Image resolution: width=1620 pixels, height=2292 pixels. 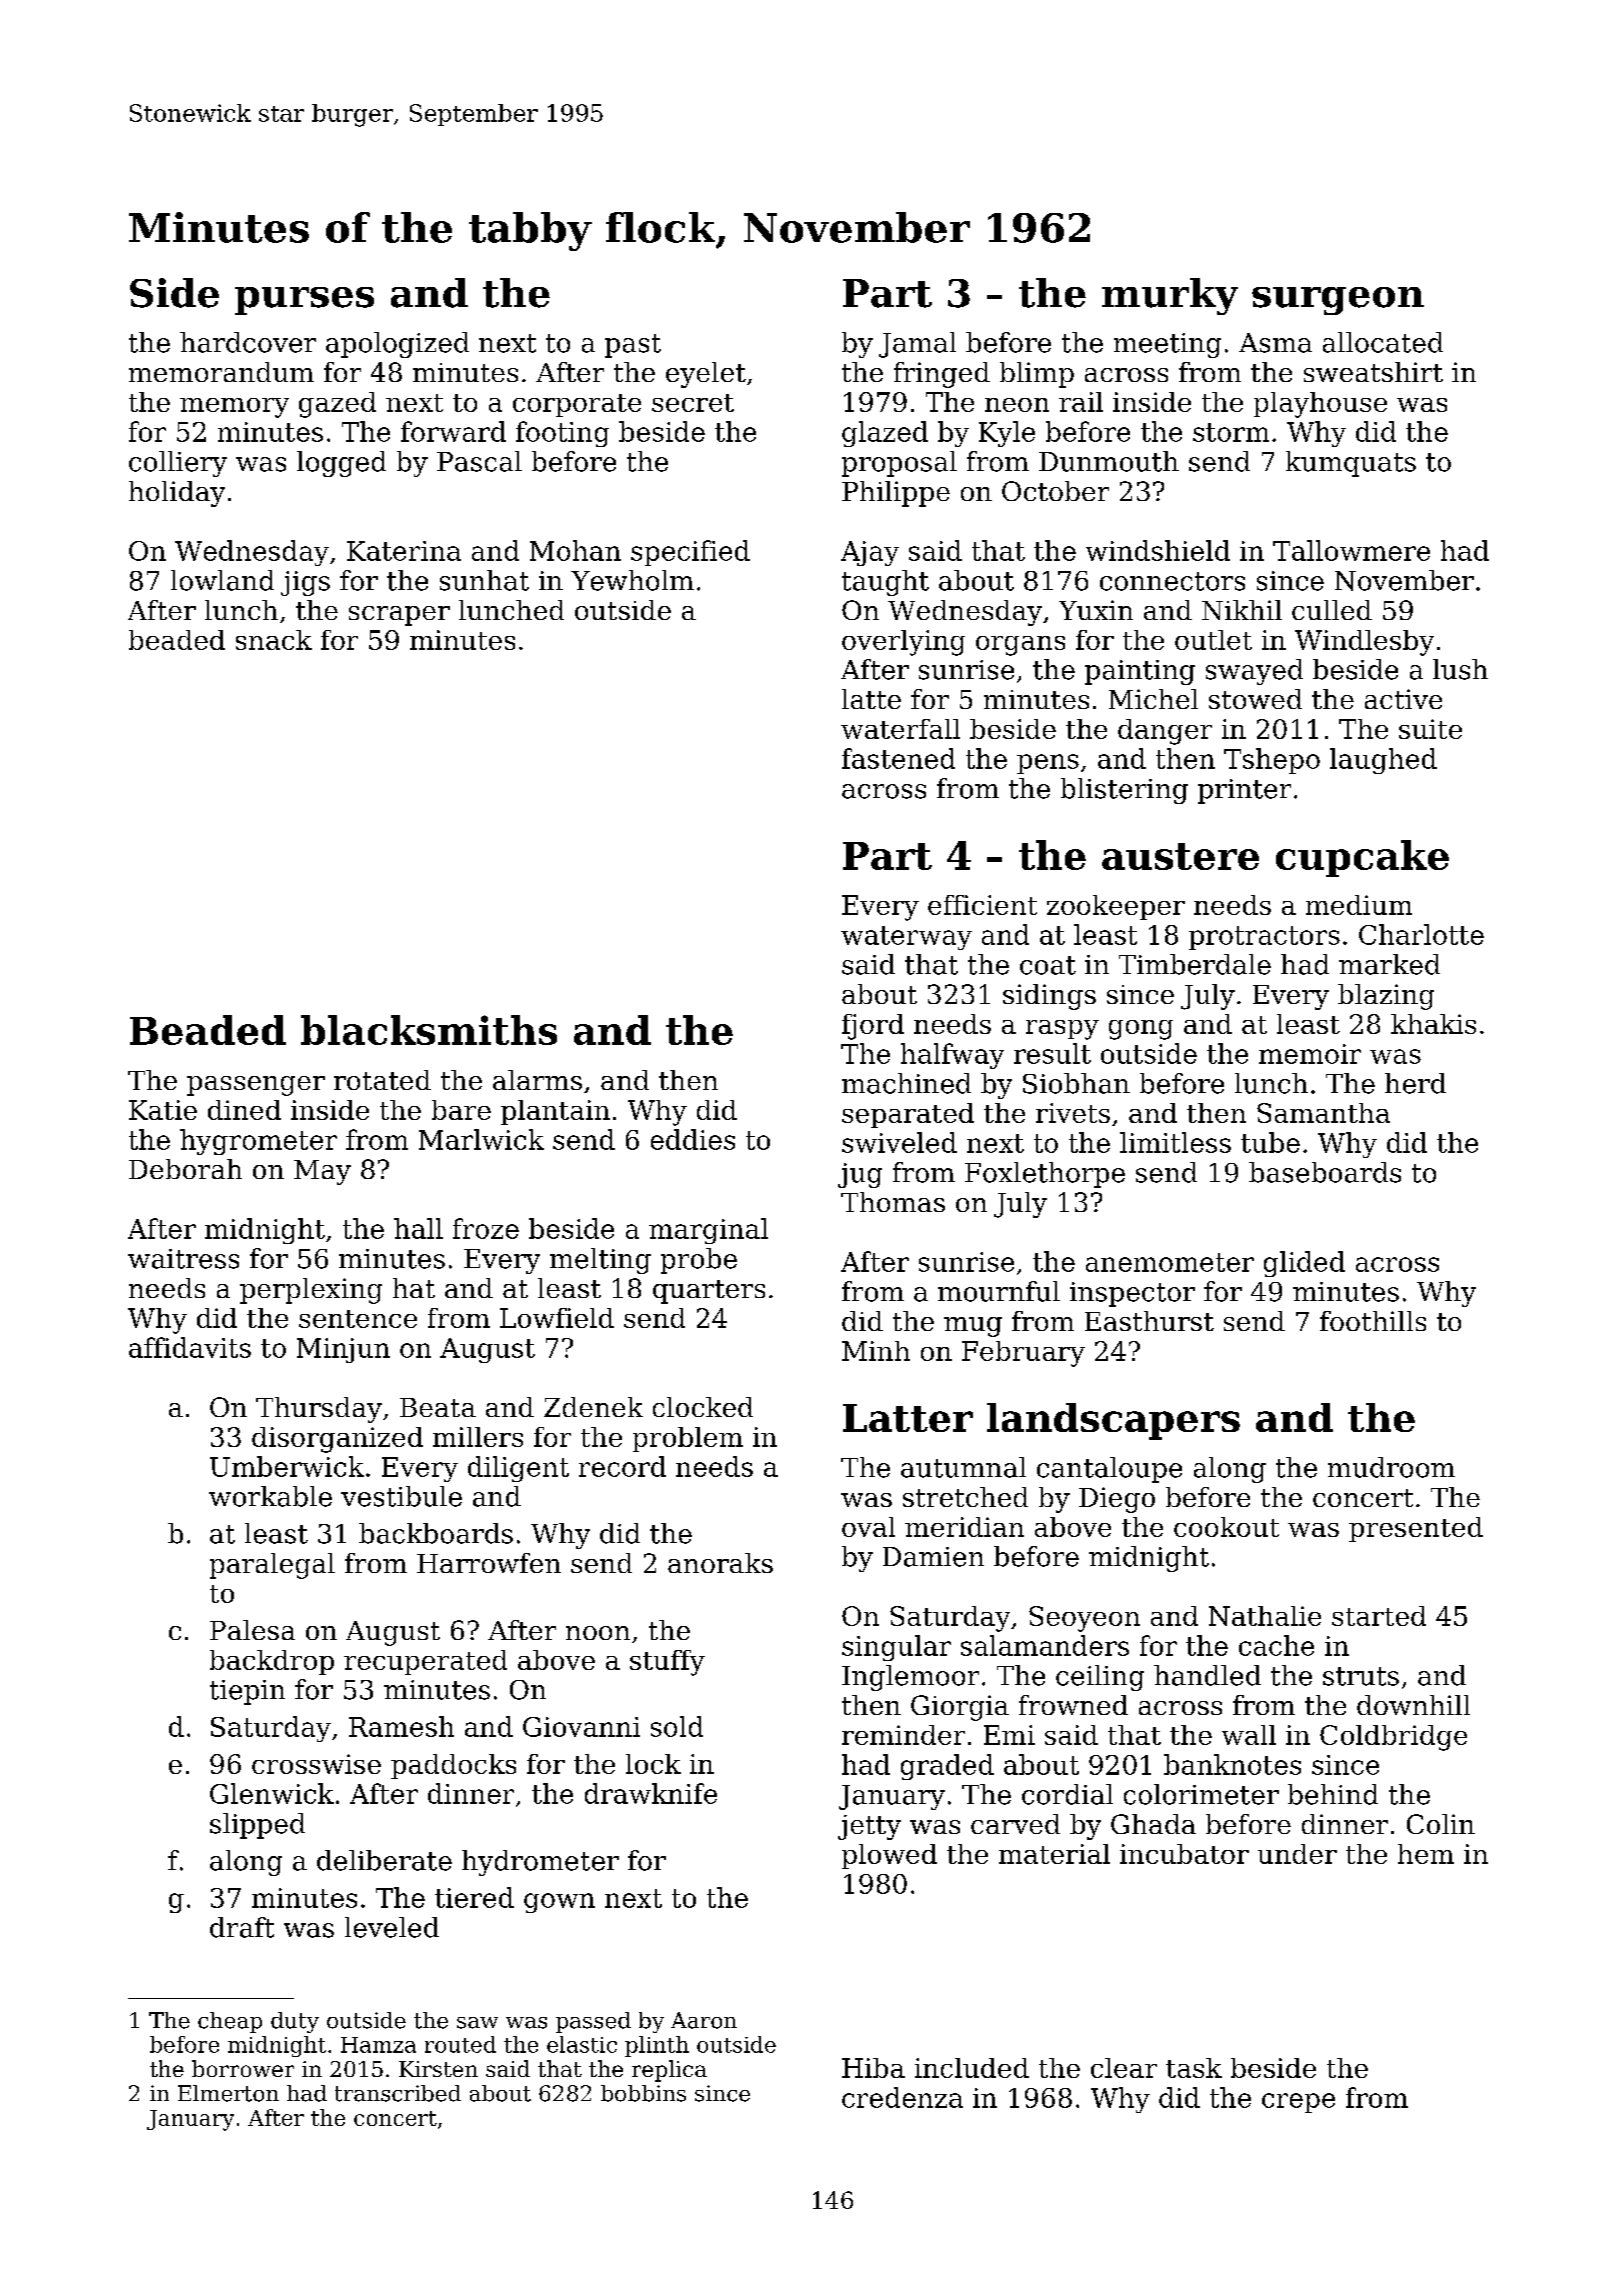 I want to click on alarms, so click(x=537, y=1080).
